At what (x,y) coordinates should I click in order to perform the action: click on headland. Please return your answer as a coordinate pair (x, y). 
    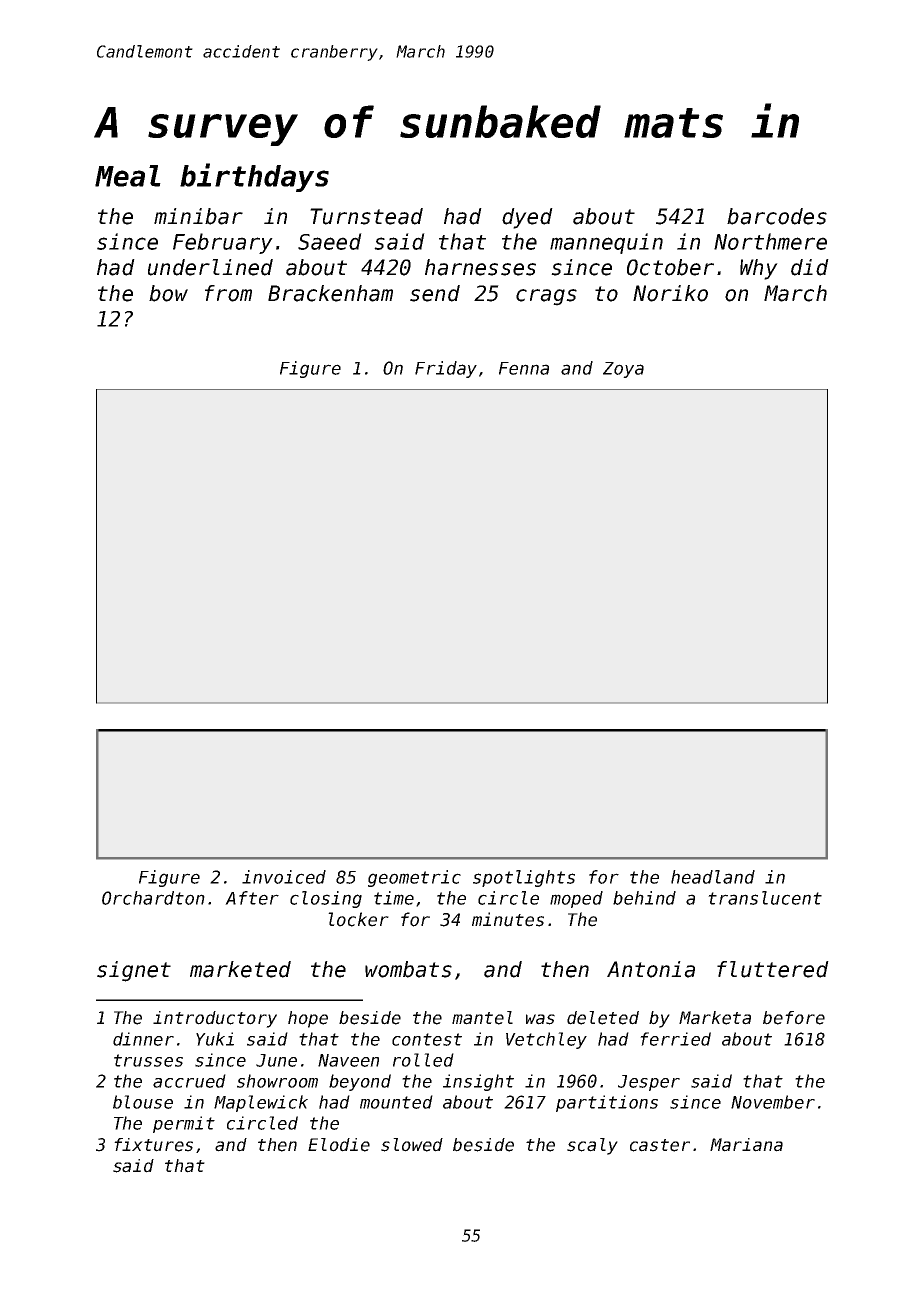
    Looking at the image, I should click on (713, 877).
